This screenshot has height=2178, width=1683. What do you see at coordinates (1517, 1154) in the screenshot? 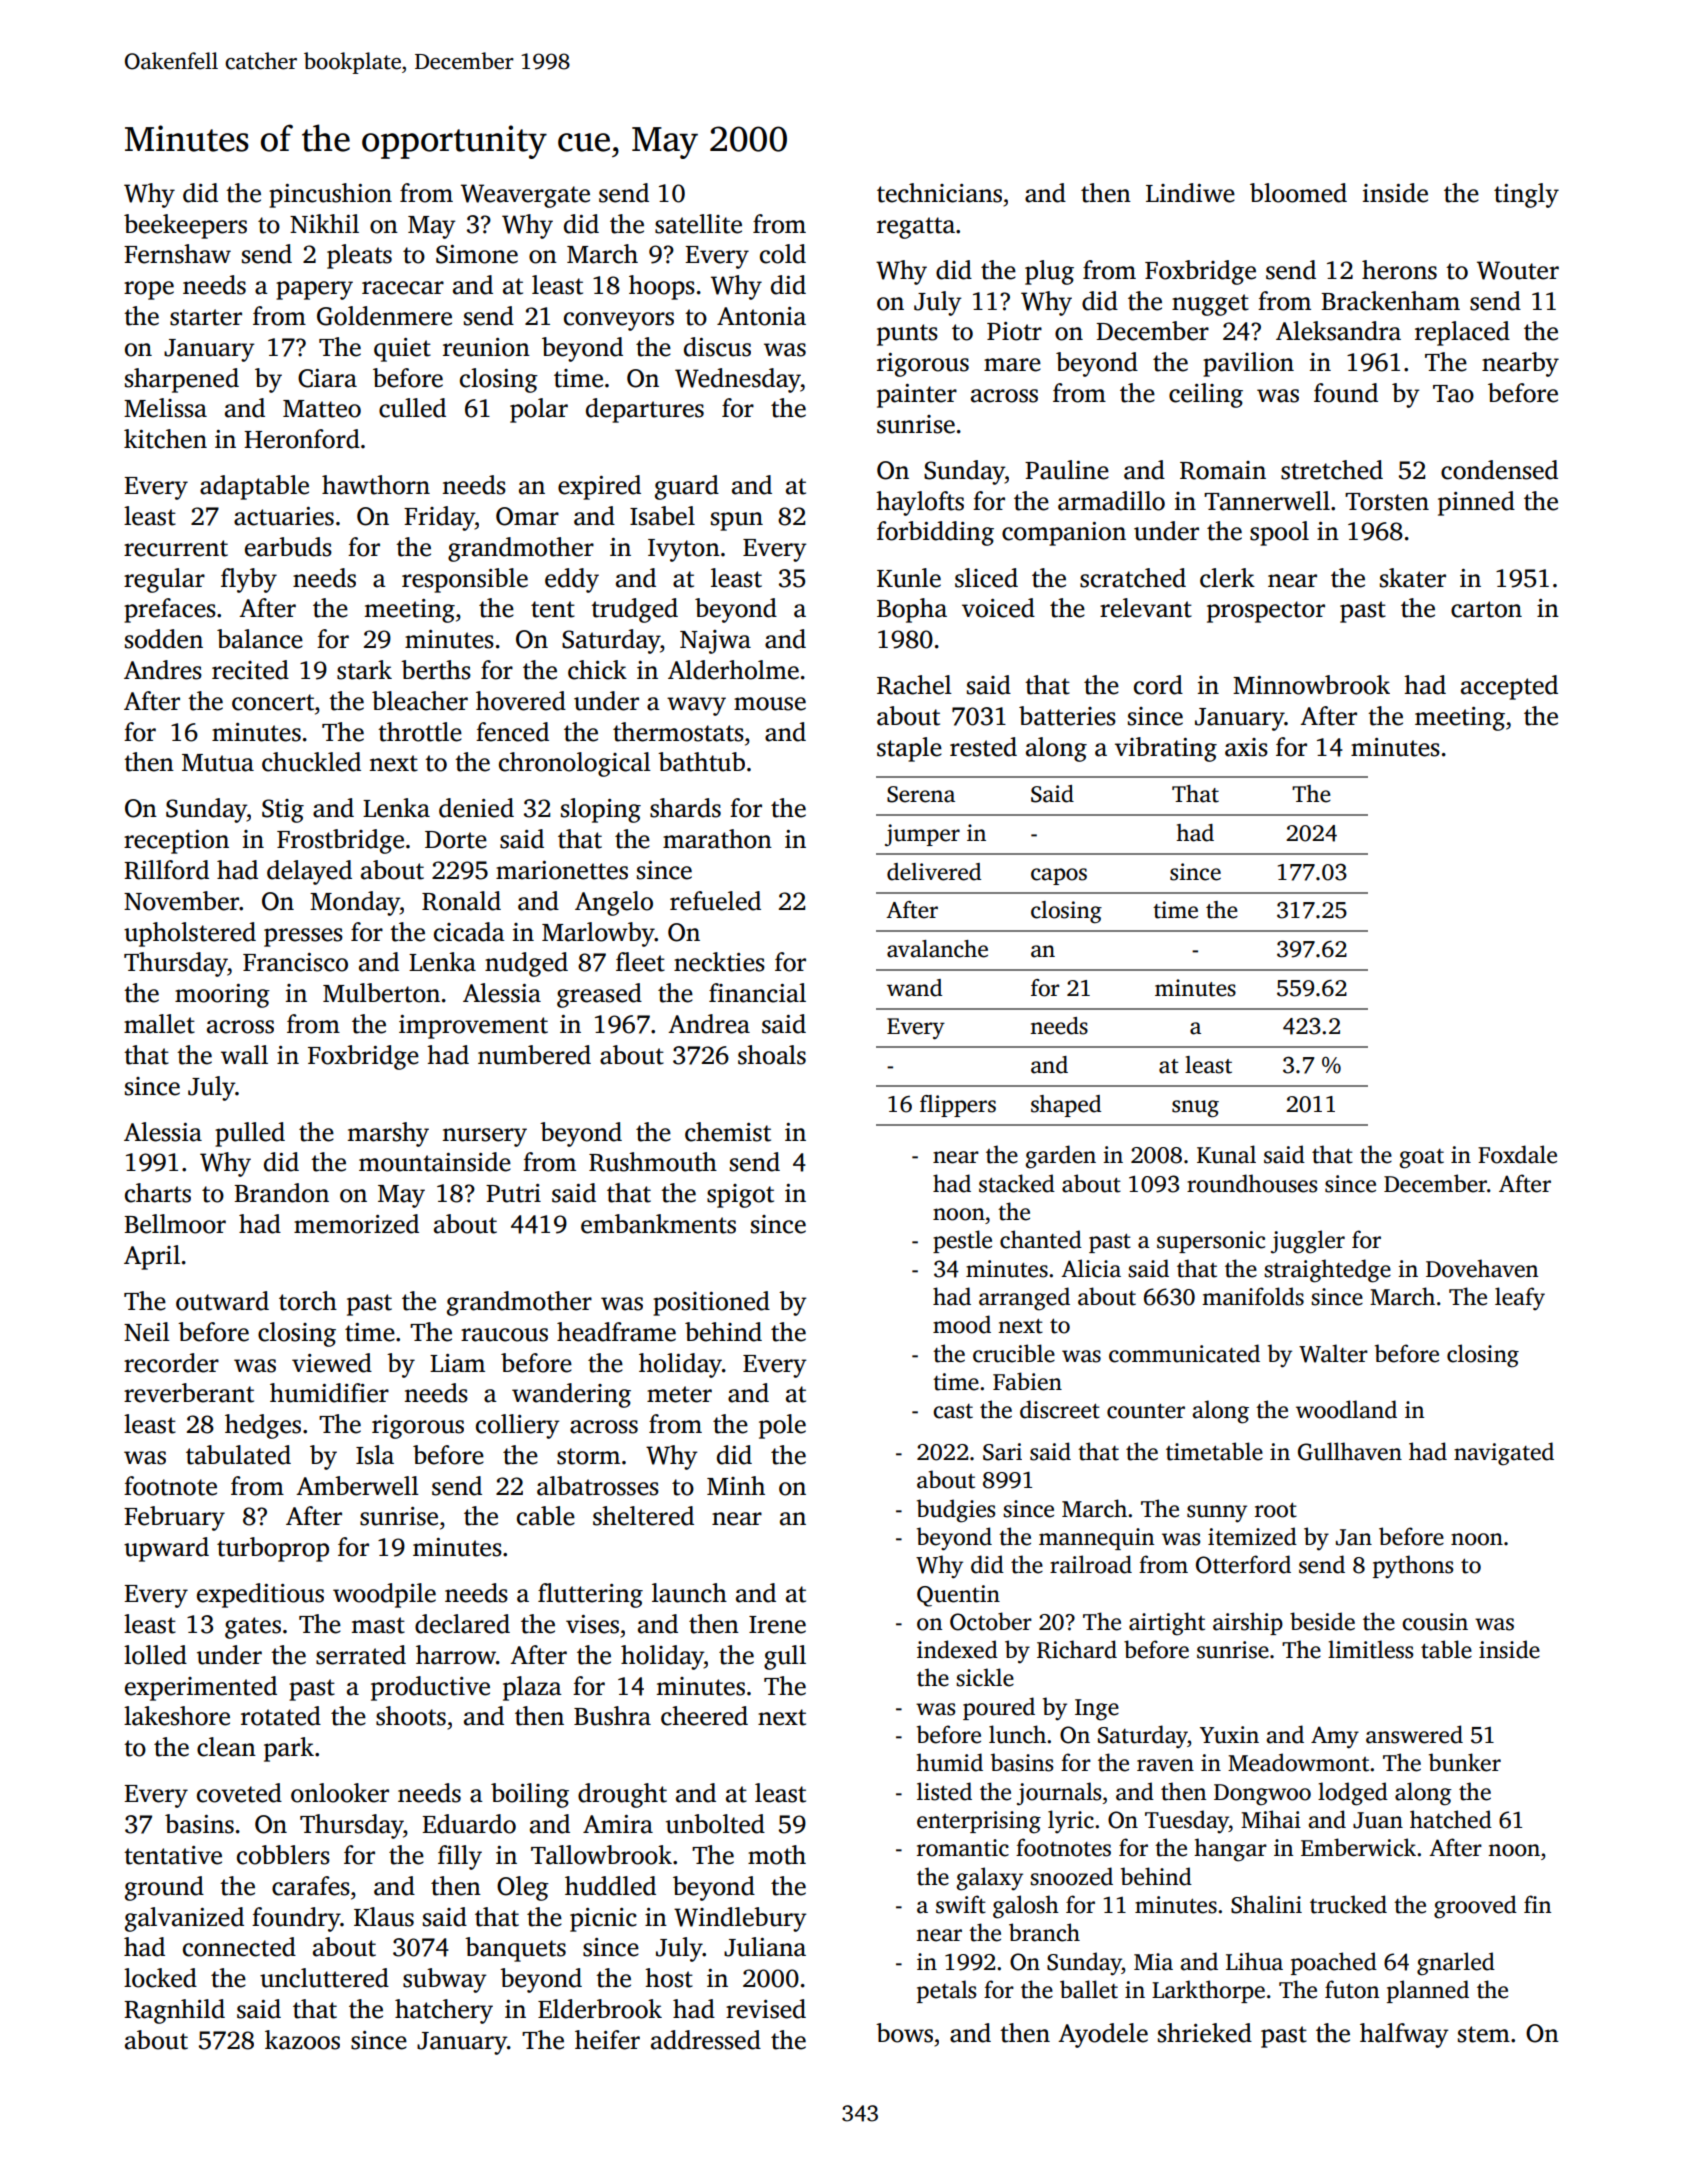
I see `Foxdale` at bounding box center [1517, 1154].
